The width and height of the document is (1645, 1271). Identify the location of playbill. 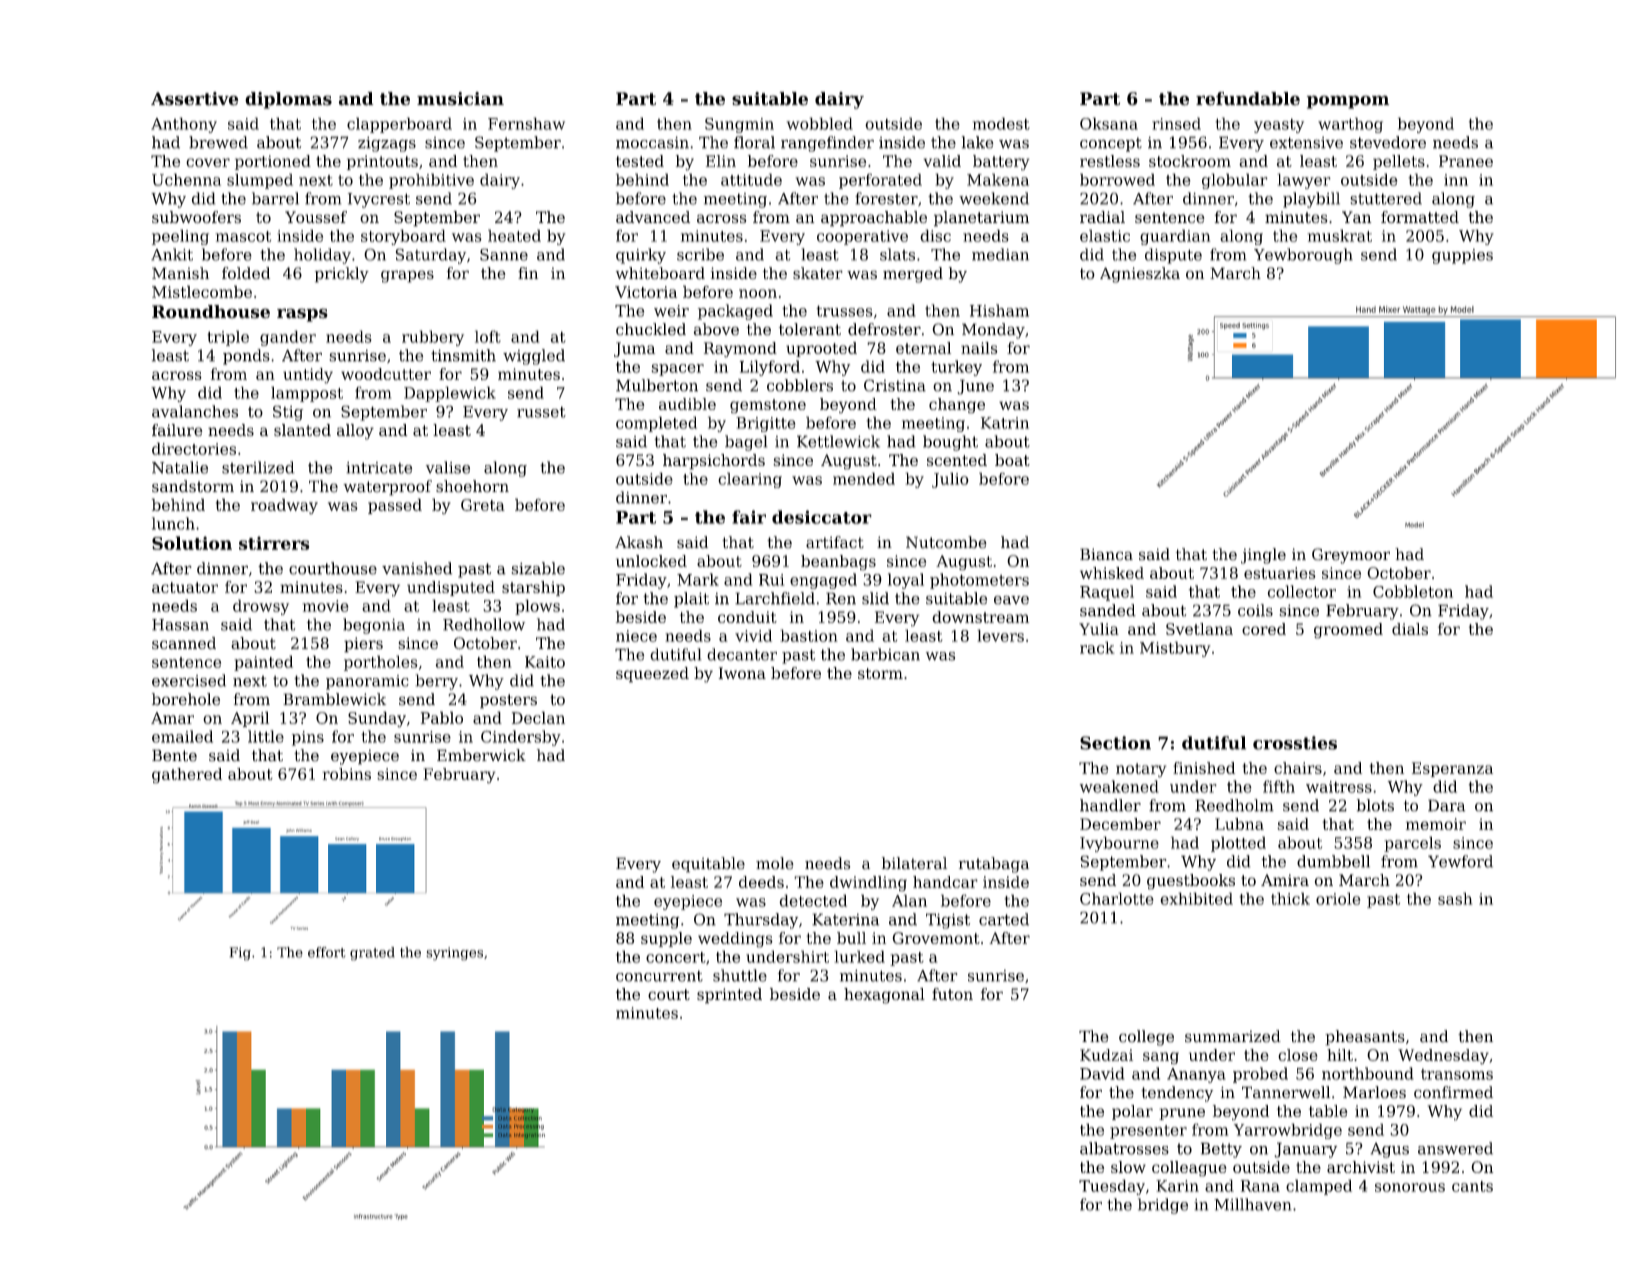
(1311, 200).
